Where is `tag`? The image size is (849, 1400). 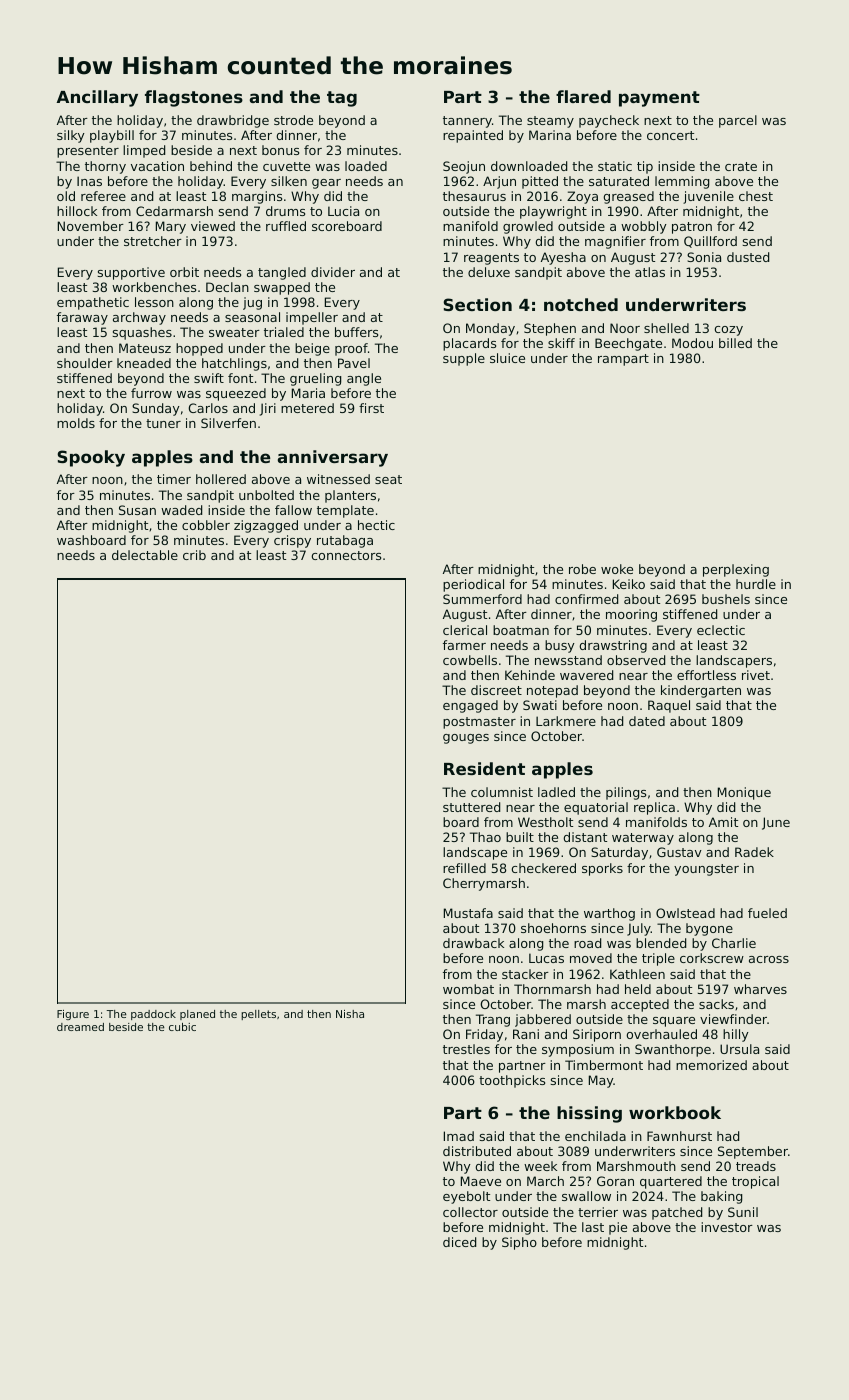
tag is located at coordinates (342, 99).
